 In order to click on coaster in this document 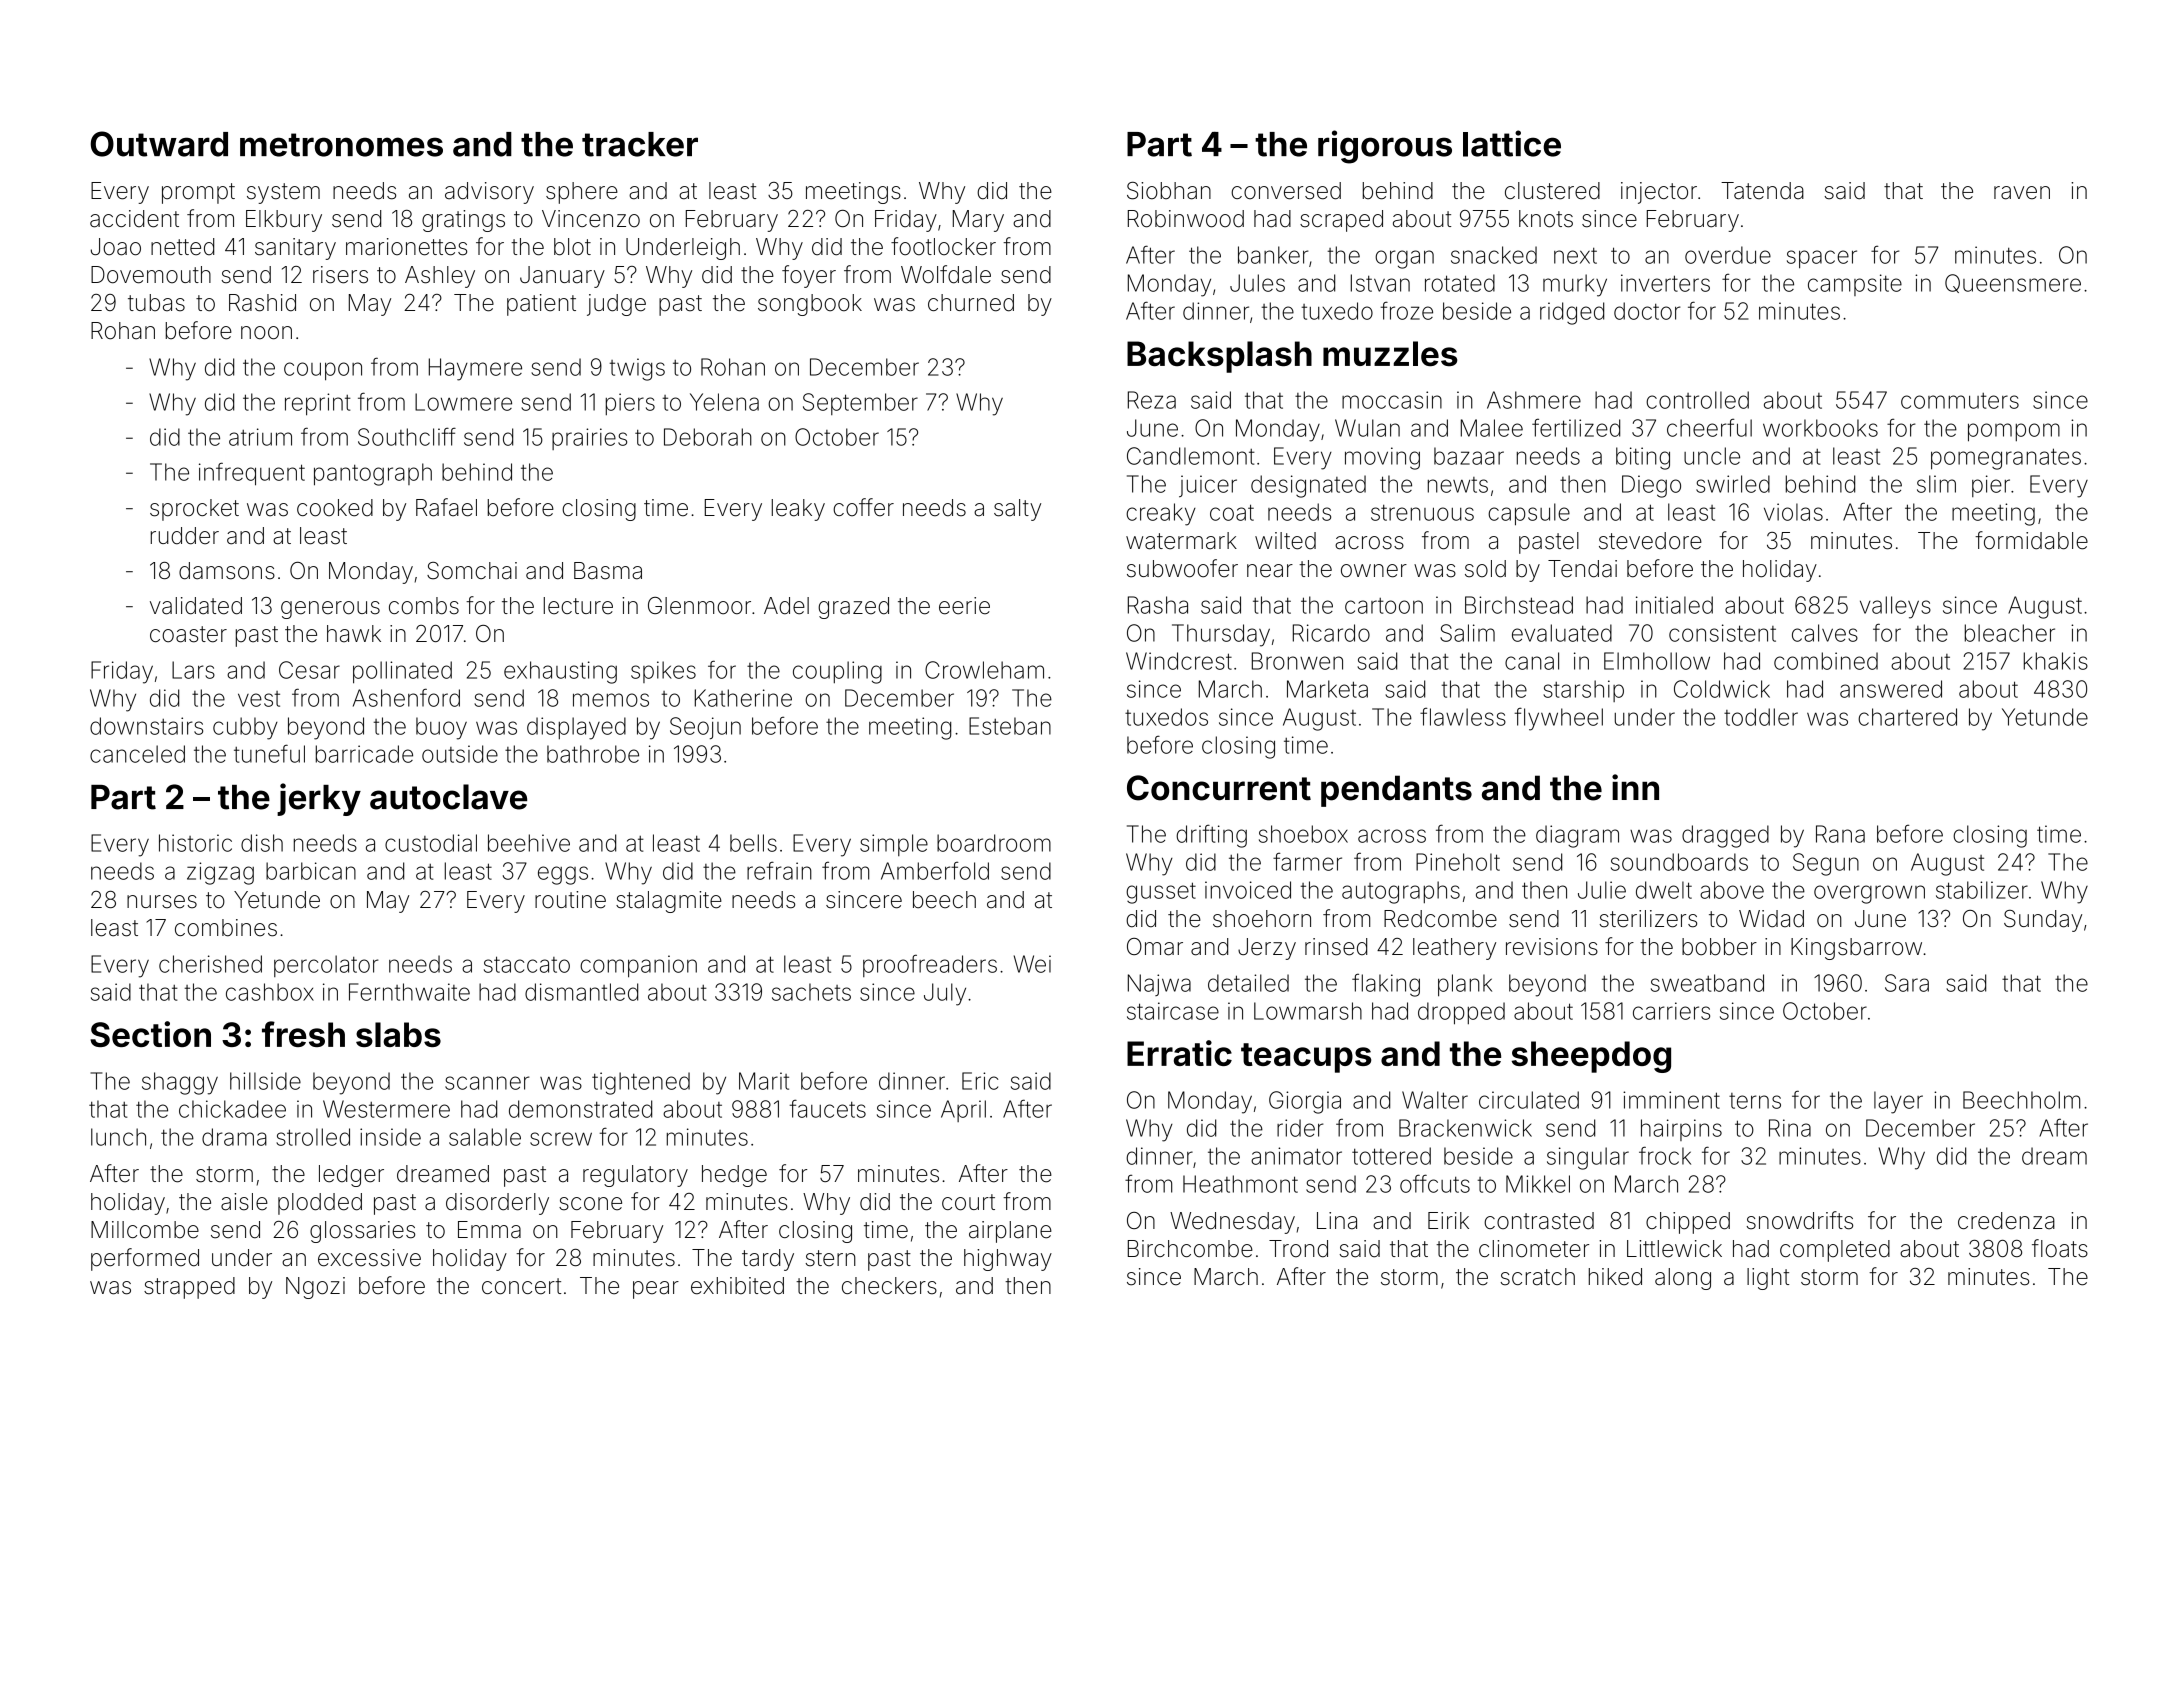, I will do `click(188, 634)`.
